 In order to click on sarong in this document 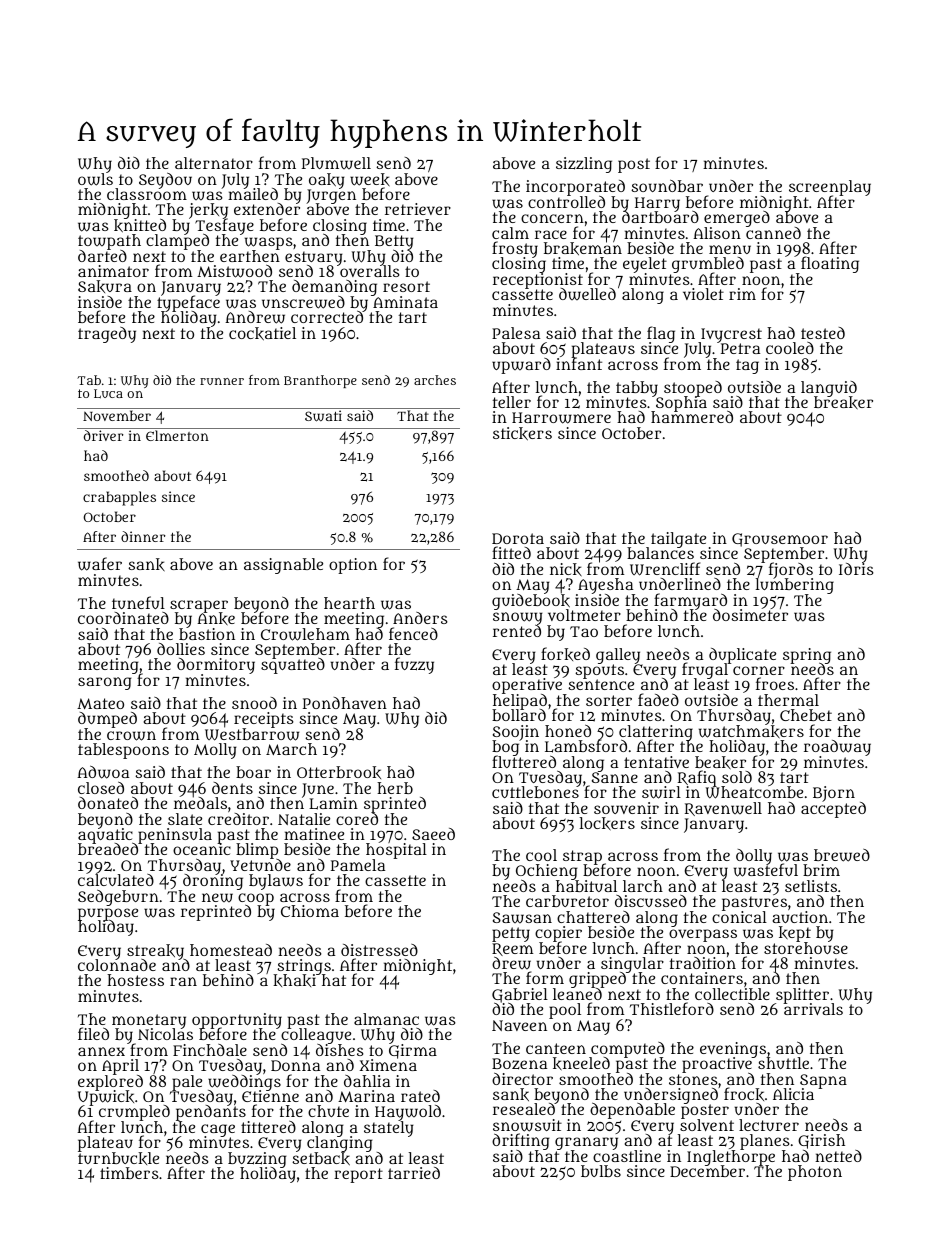, I will do `click(104, 683)`.
